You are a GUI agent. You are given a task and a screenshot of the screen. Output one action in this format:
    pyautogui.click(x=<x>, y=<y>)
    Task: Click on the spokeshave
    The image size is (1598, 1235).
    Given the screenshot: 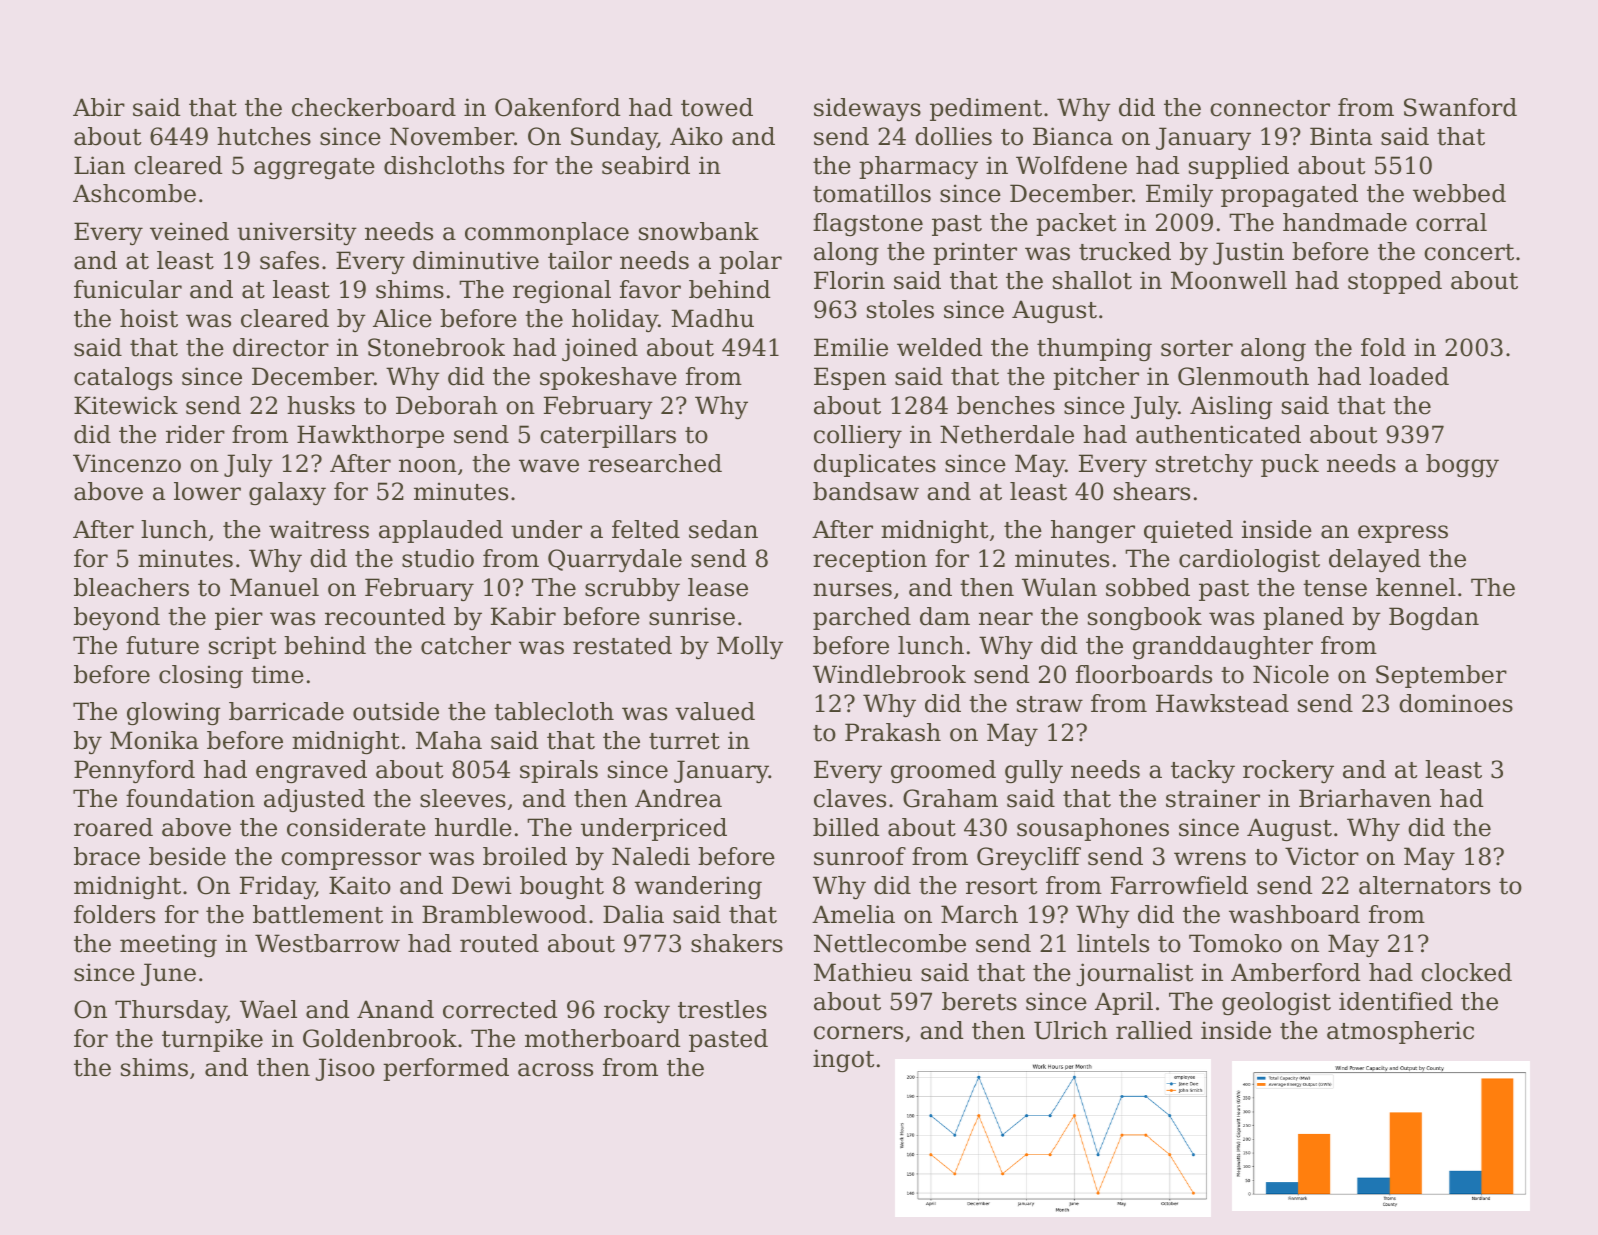 What is the action you would take?
    pyautogui.click(x=608, y=378)
